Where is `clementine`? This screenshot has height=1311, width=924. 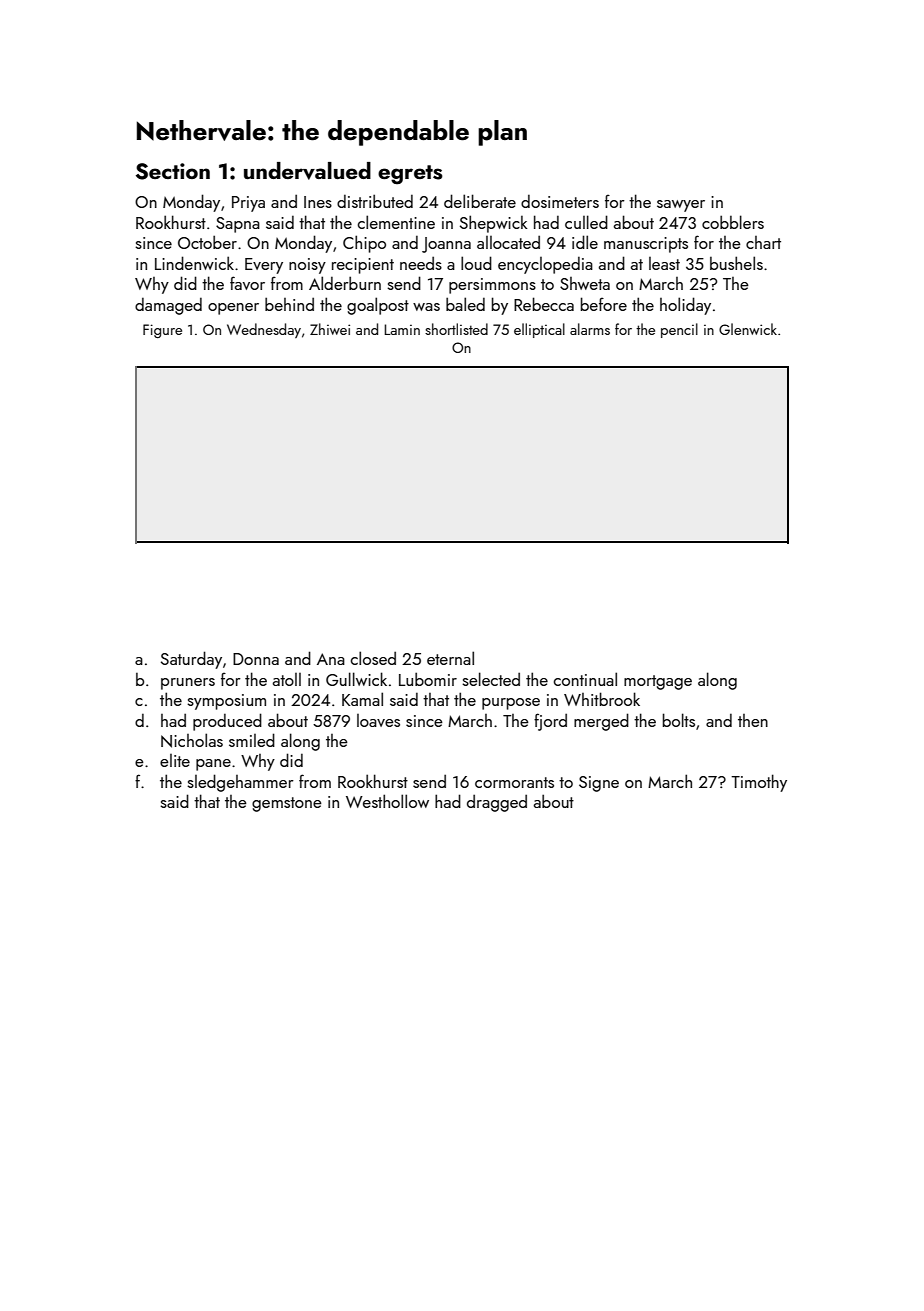 clementine is located at coordinates (396, 222).
